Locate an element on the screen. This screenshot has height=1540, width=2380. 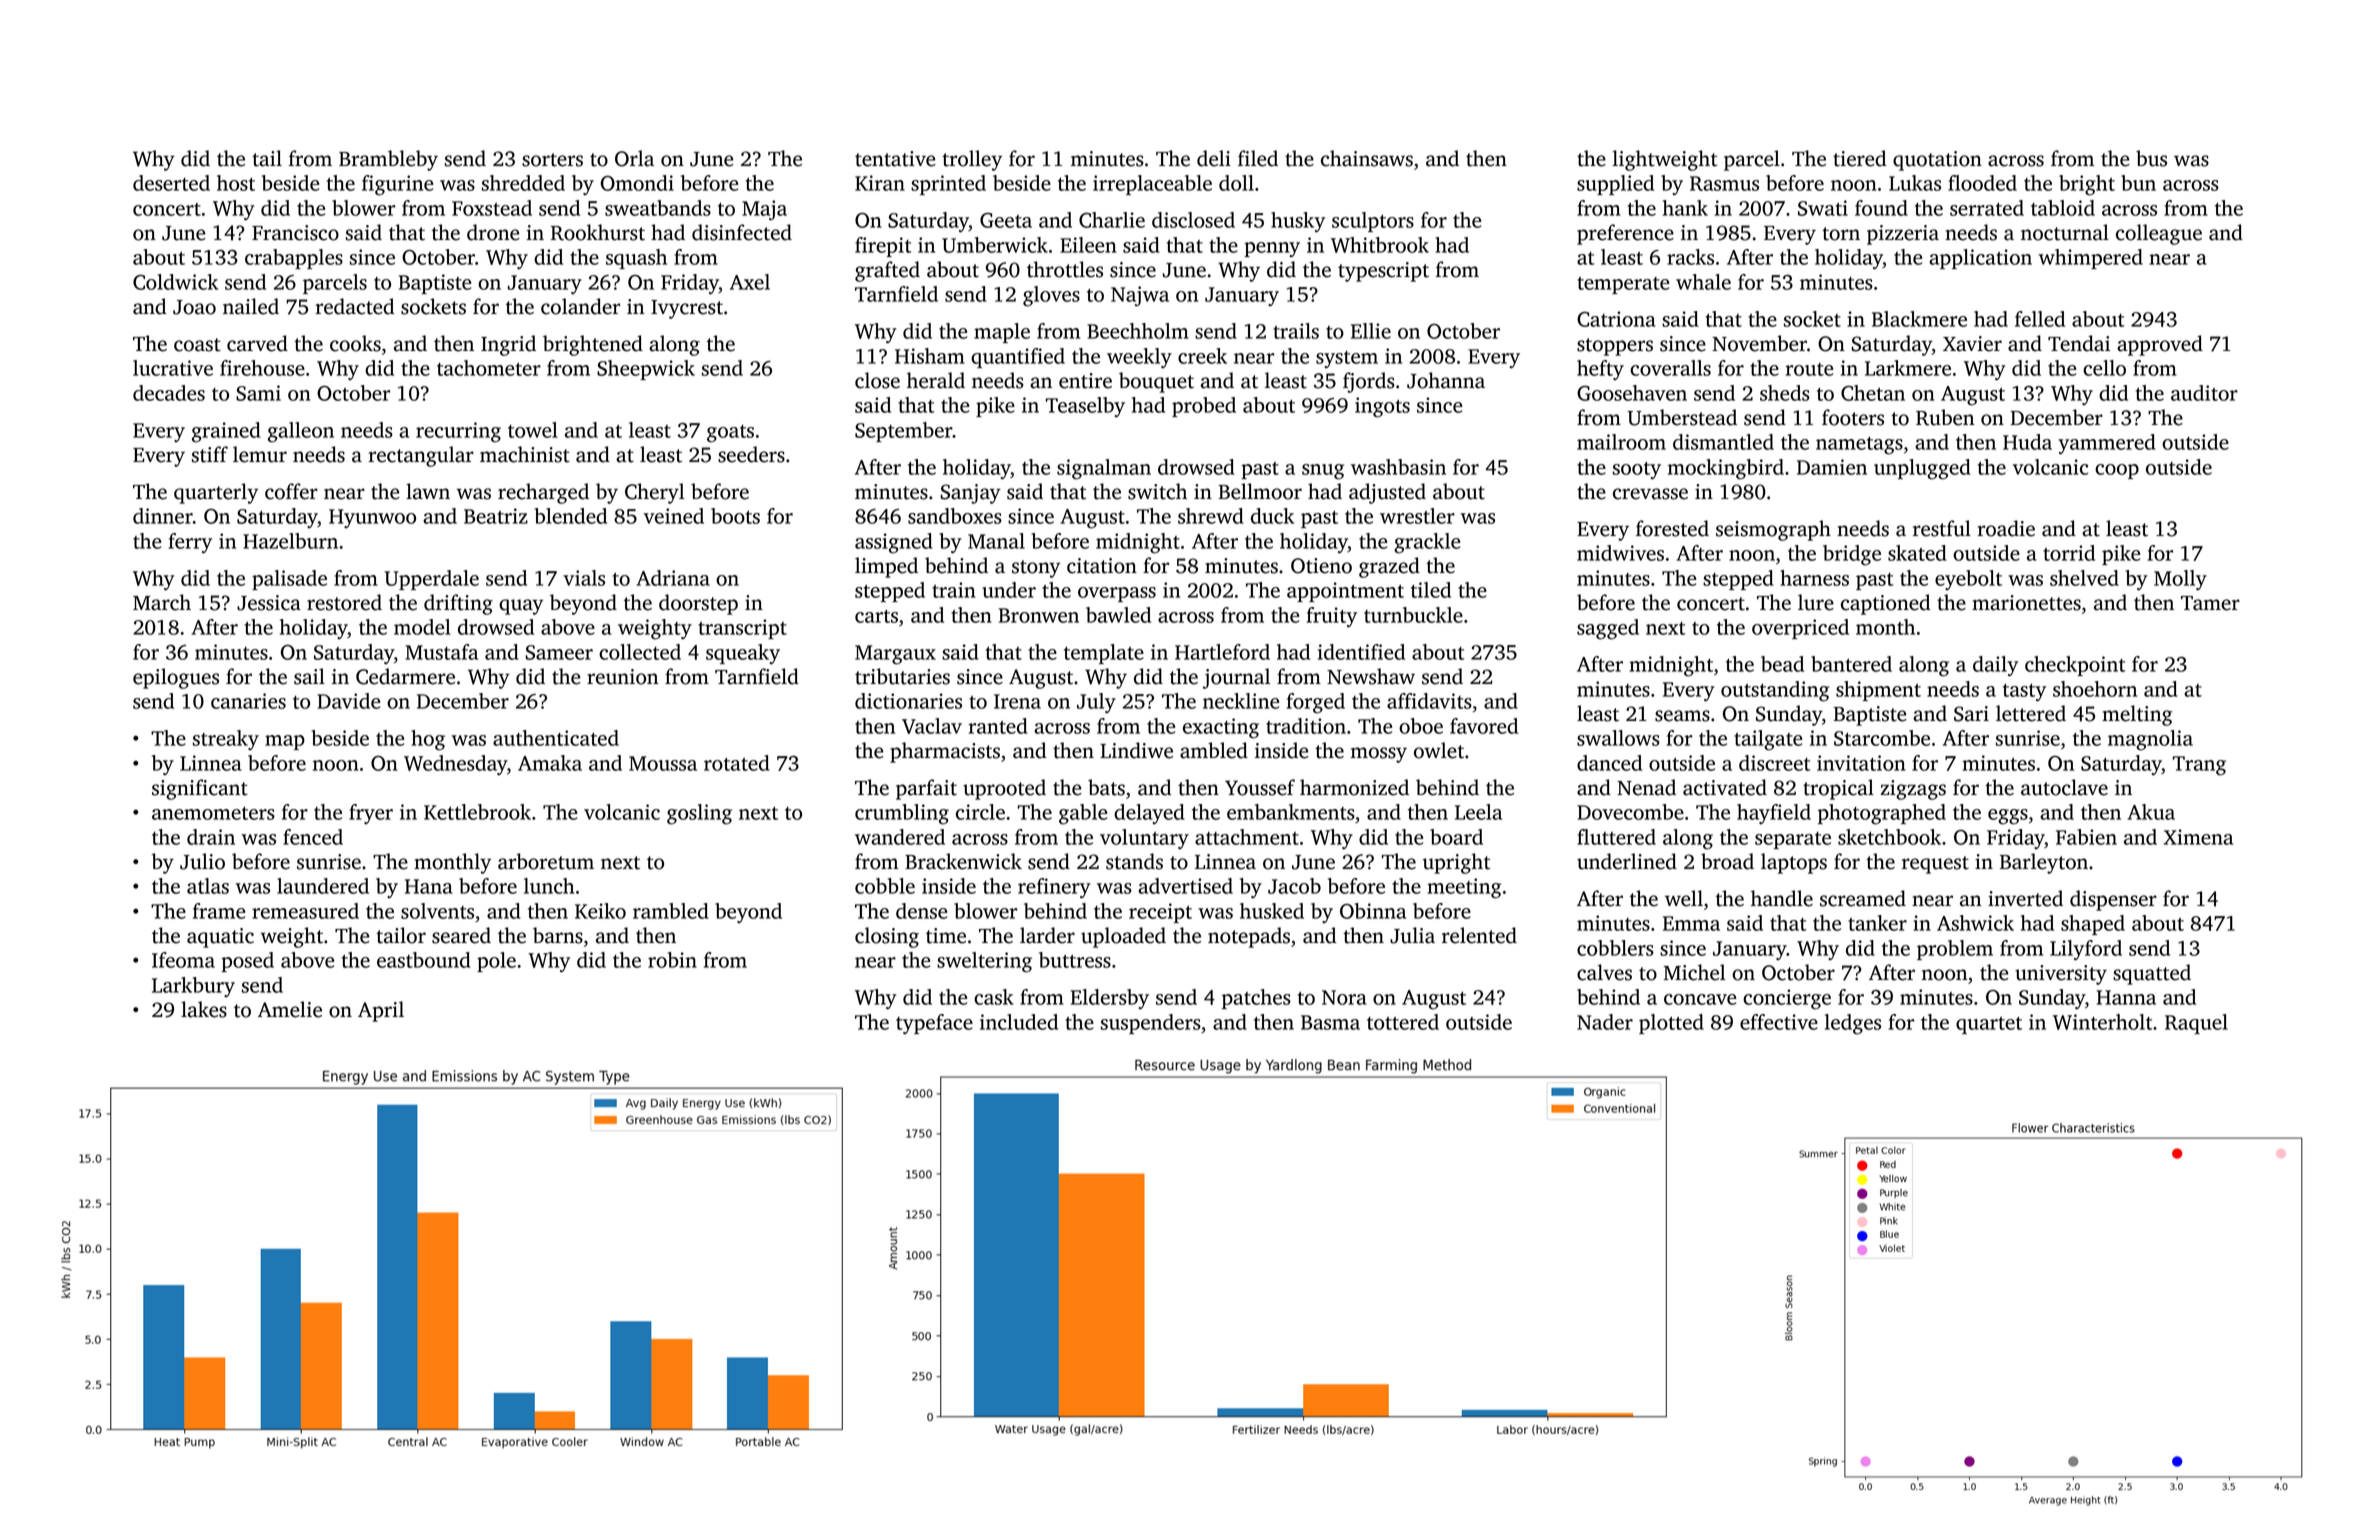
reunion is located at coordinates (623, 677).
